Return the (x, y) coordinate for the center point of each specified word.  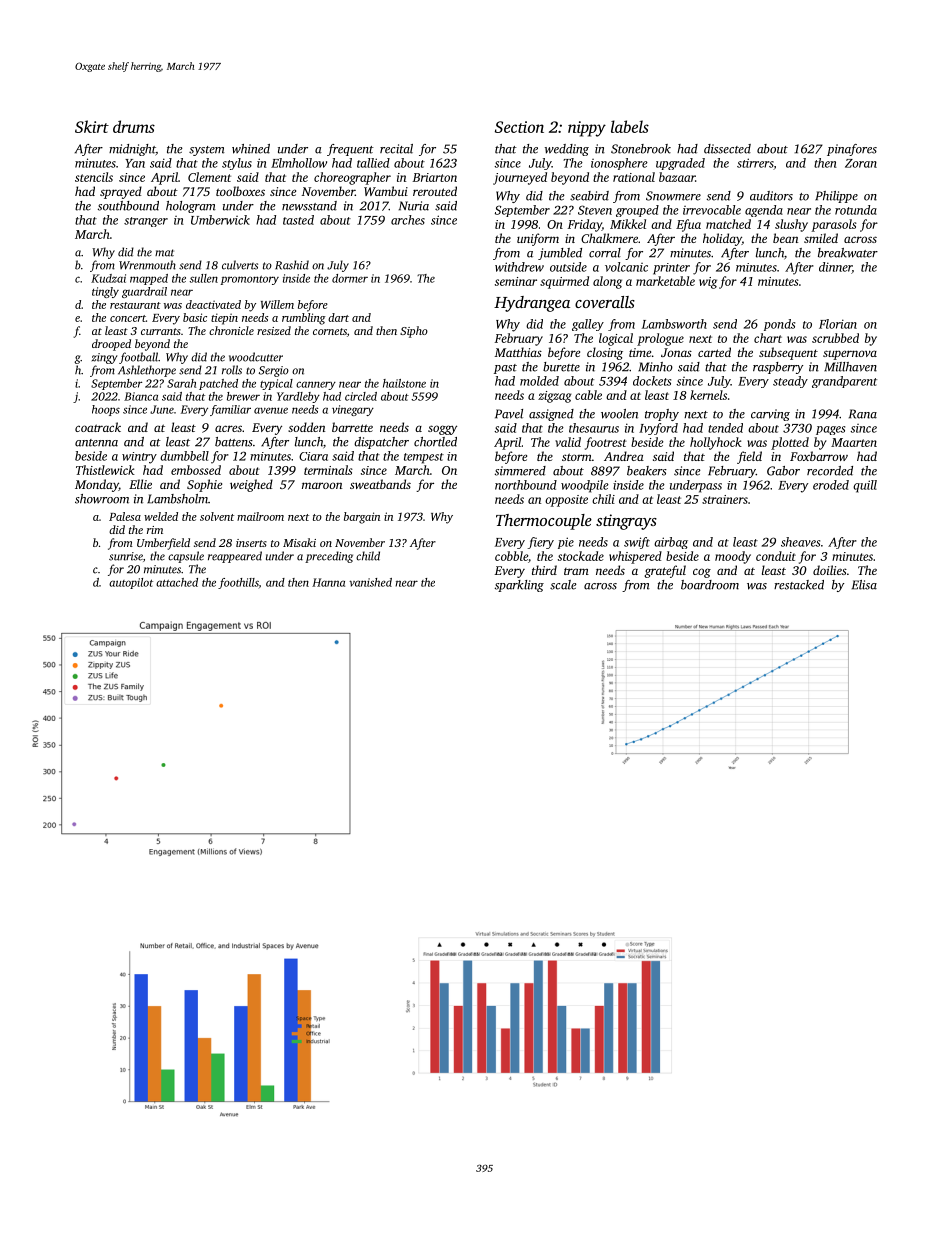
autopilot (131, 583)
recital (396, 149)
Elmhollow (299, 163)
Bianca (141, 396)
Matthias (518, 352)
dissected (727, 149)
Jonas (676, 352)
